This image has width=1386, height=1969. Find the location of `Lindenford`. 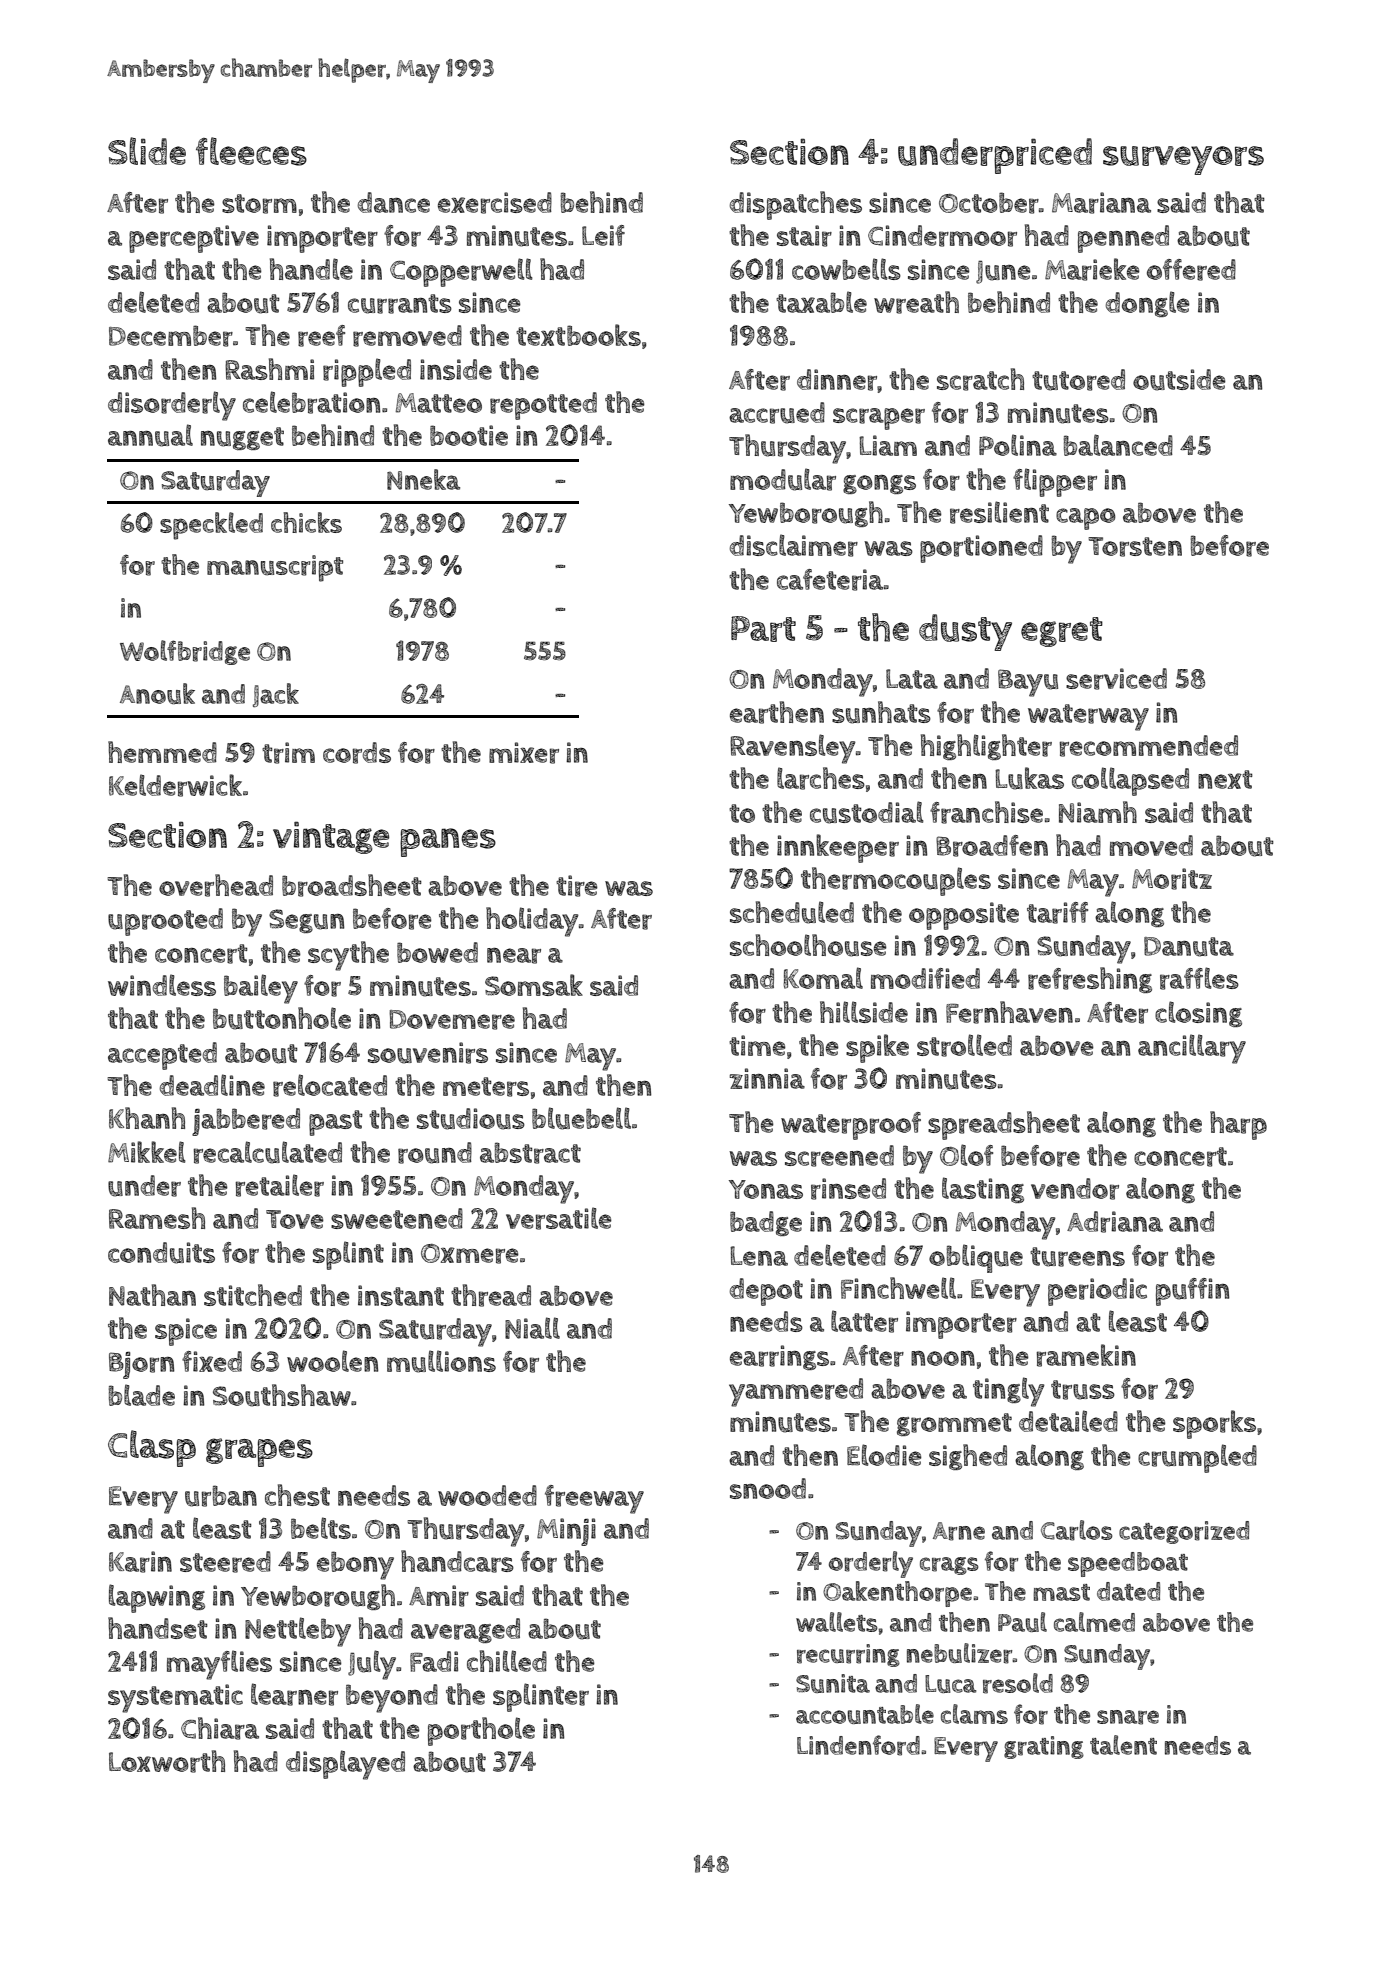

Lindenford is located at coordinates (858, 1745).
